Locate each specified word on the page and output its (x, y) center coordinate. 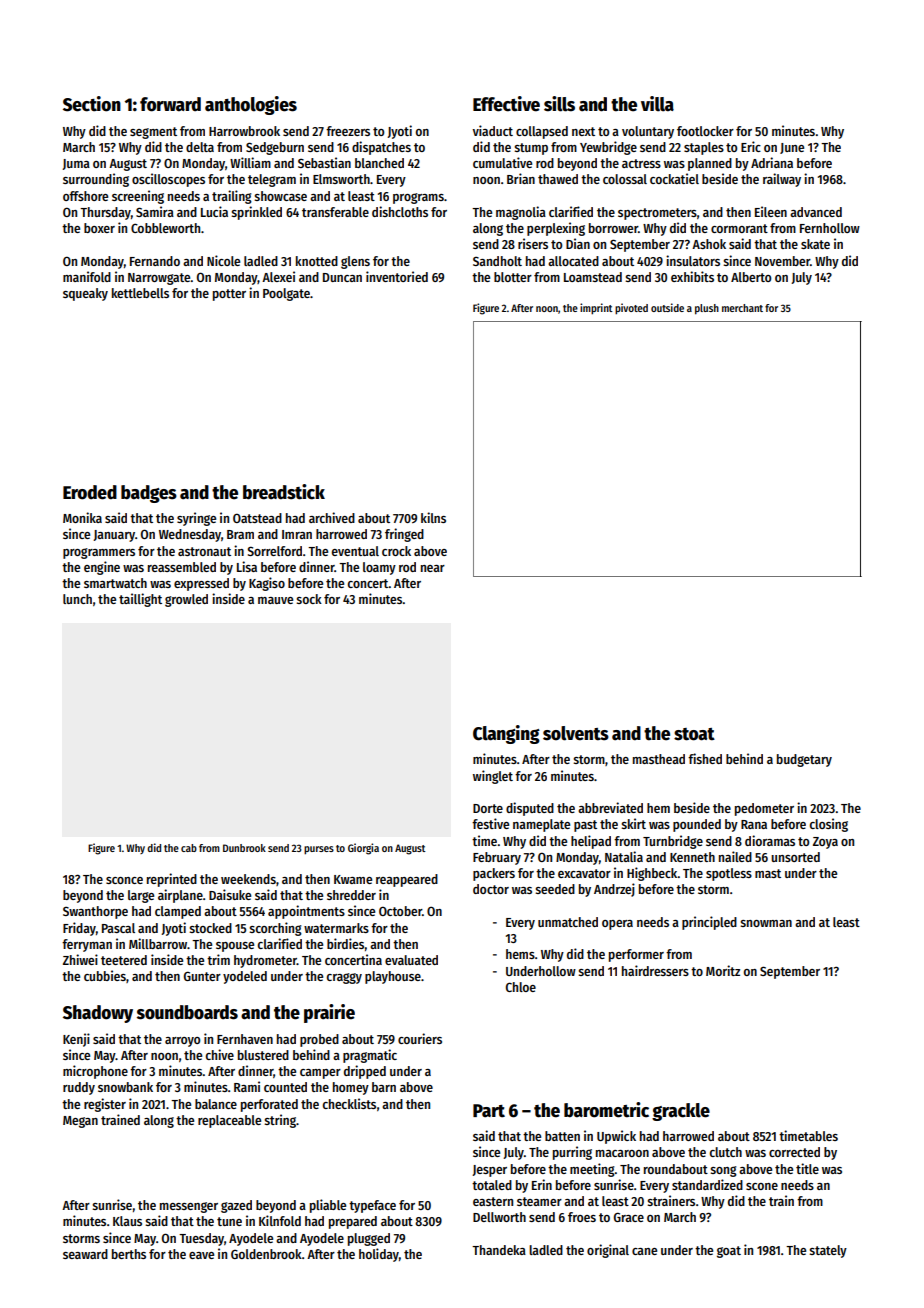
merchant (742, 308)
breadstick (284, 492)
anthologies (251, 105)
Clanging (506, 734)
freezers (348, 131)
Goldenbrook (266, 1254)
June (792, 148)
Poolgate (286, 294)
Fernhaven (245, 1039)
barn (384, 1087)
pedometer (764, 809)
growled (186, 600)
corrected (794, 1152)
